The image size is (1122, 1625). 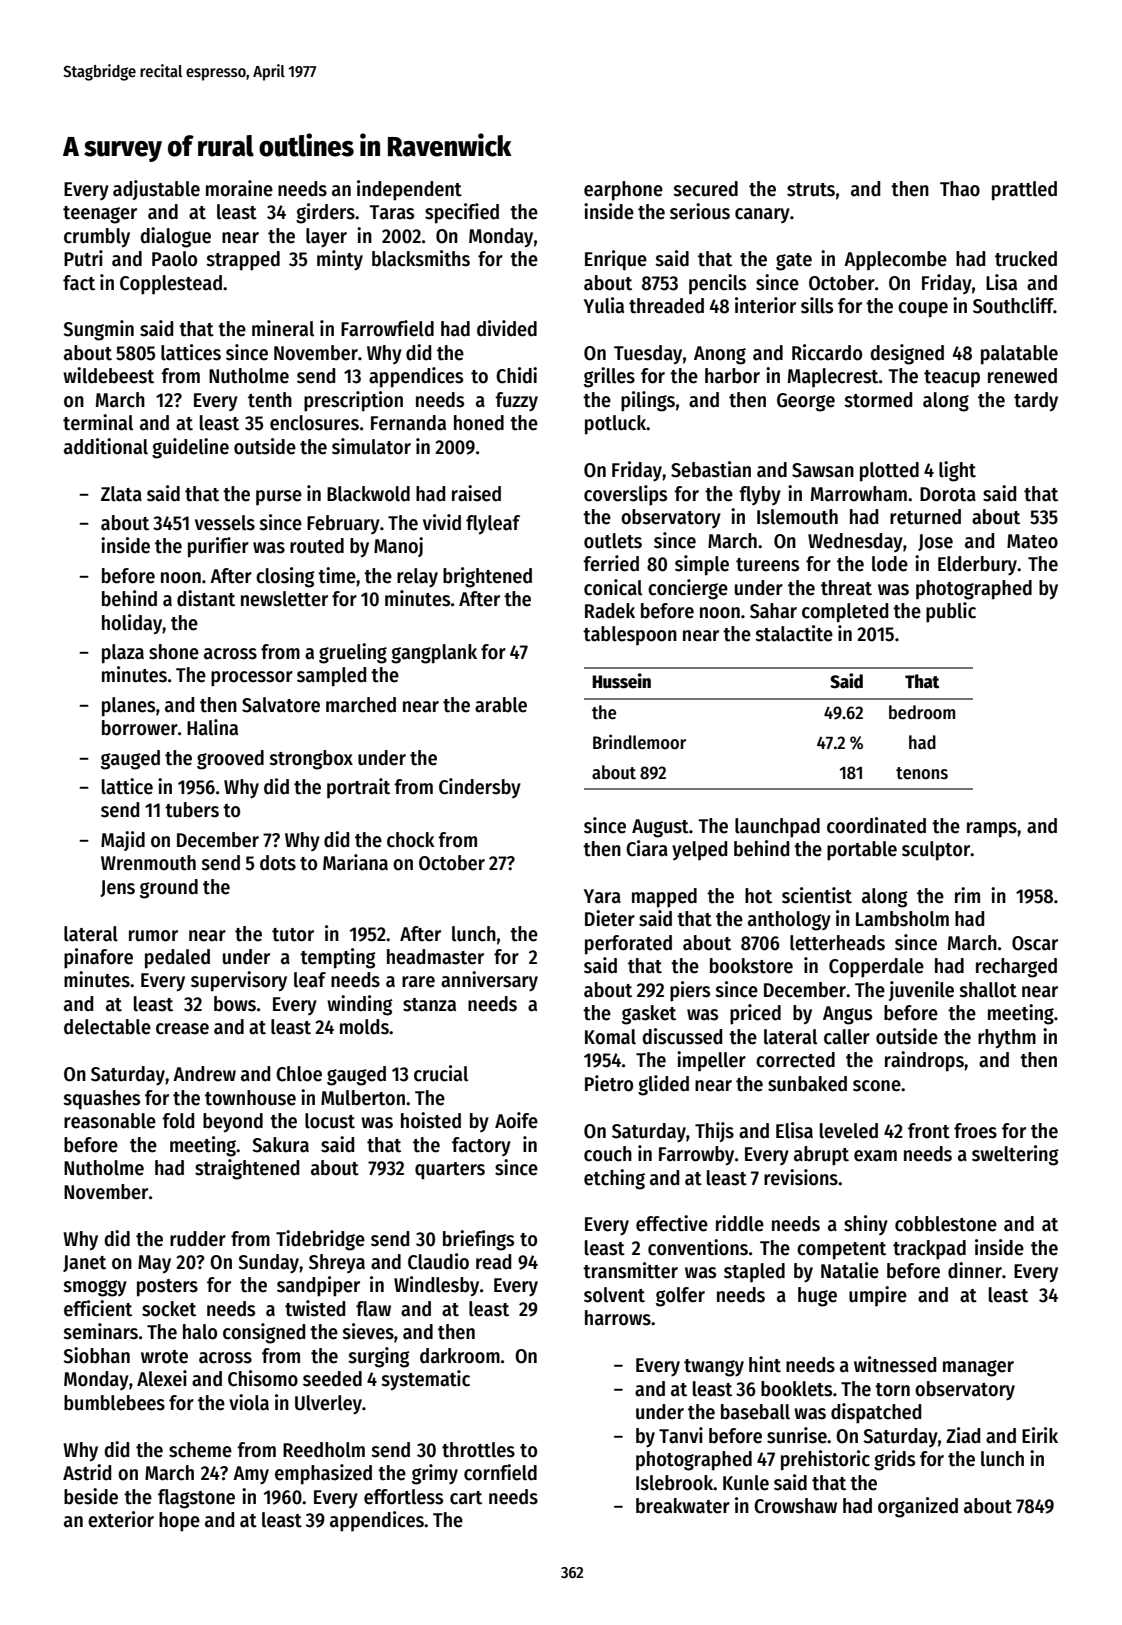 What do you see at coordinates (817, 305) in the screenshot?
I see `sills` at bounding box center [817, 305].
